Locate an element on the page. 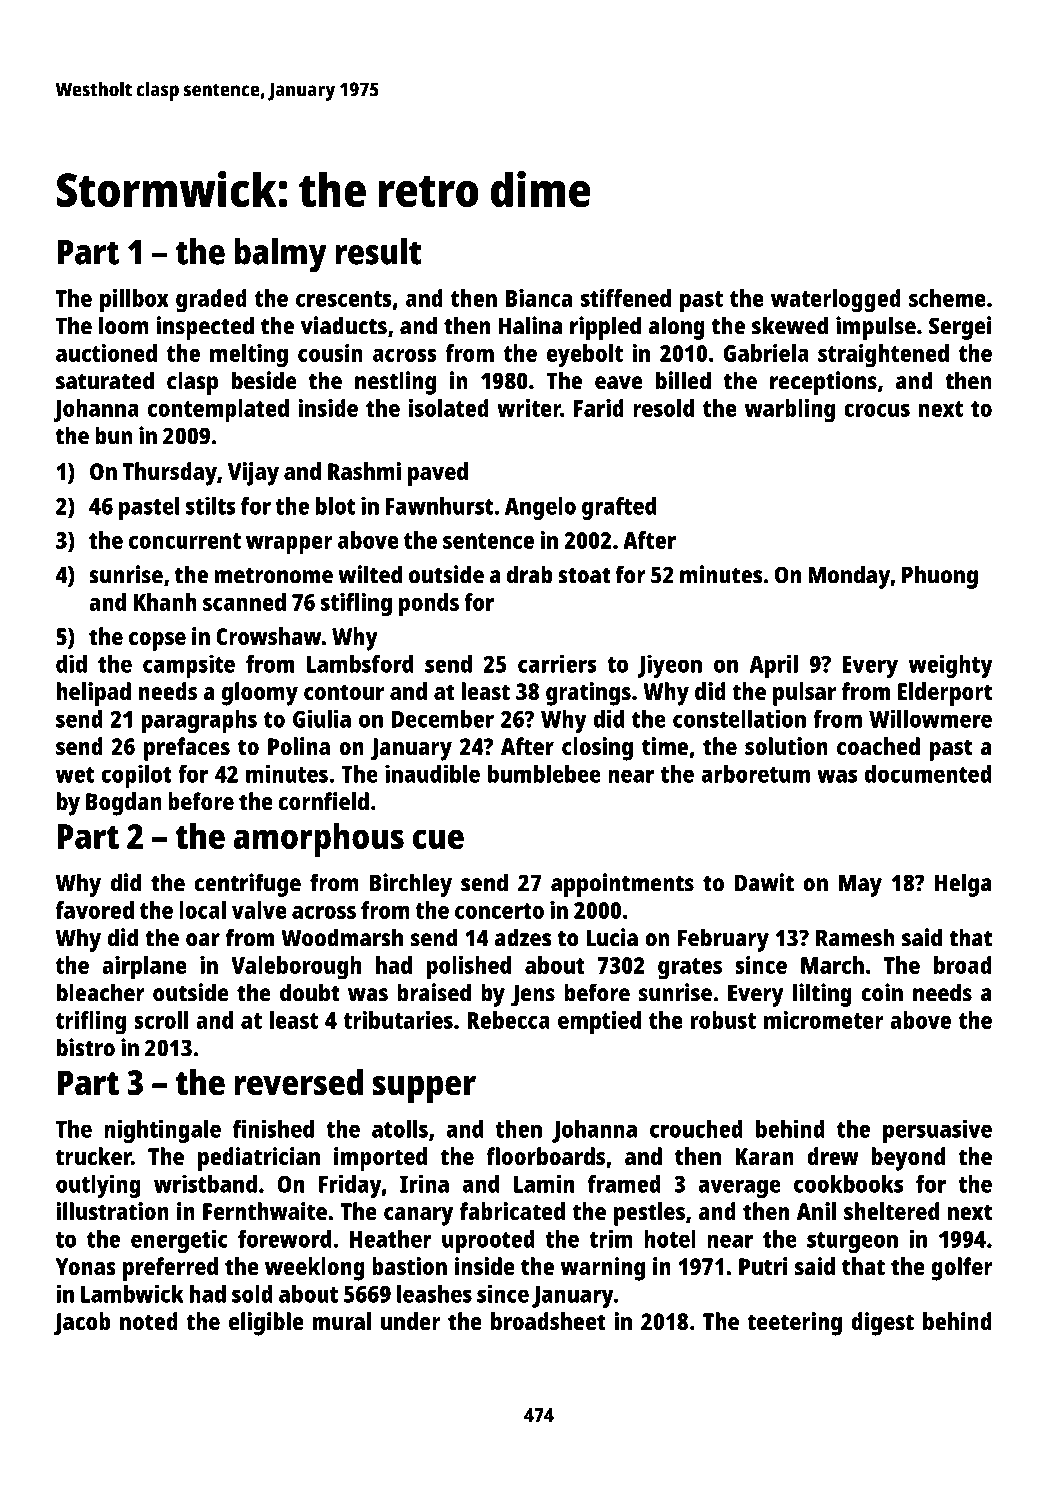  pillbox is located at coordinates (134, 301).
